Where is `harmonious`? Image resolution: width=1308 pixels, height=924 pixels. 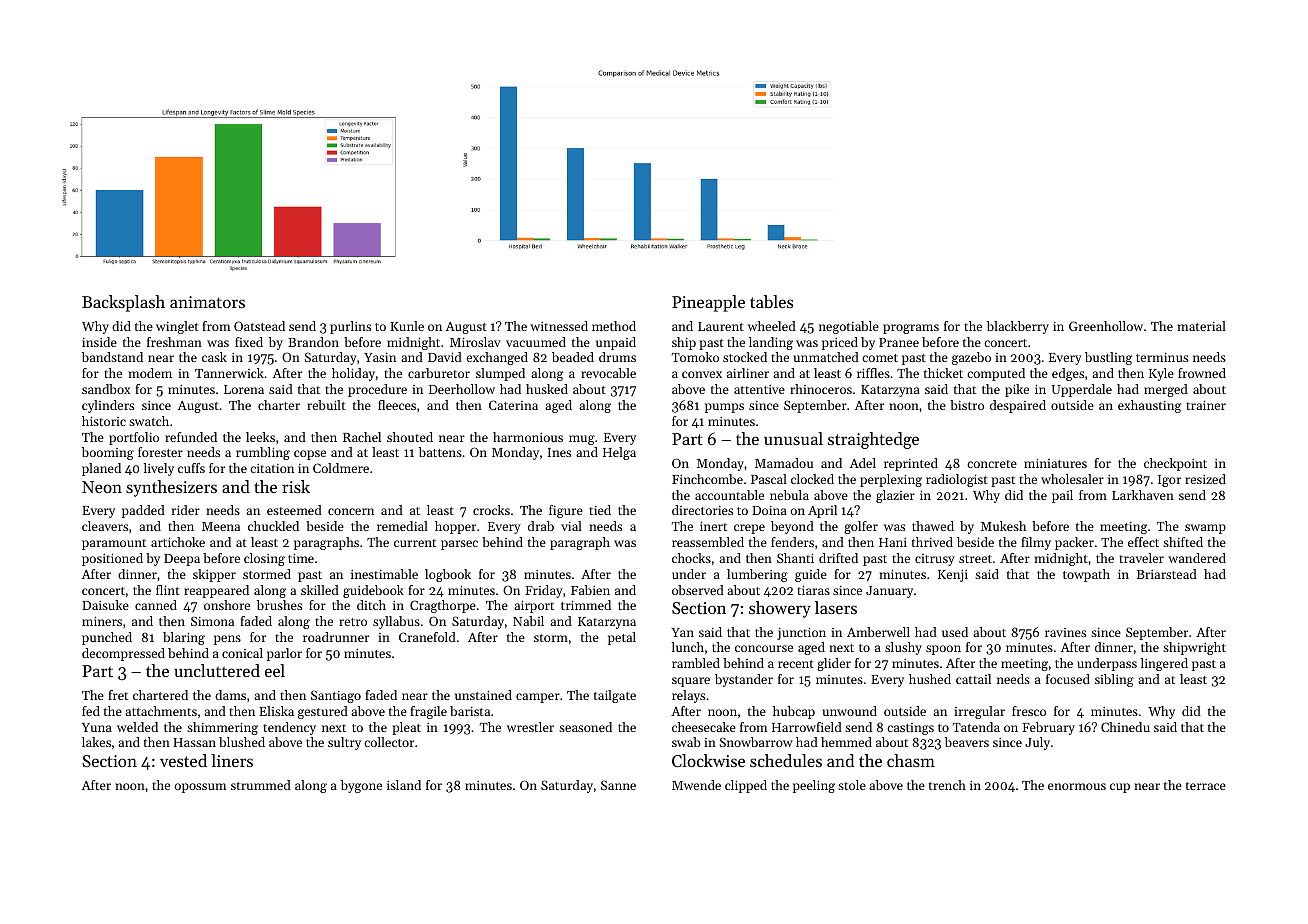
harmonious is located at coordinates (528, 437).
